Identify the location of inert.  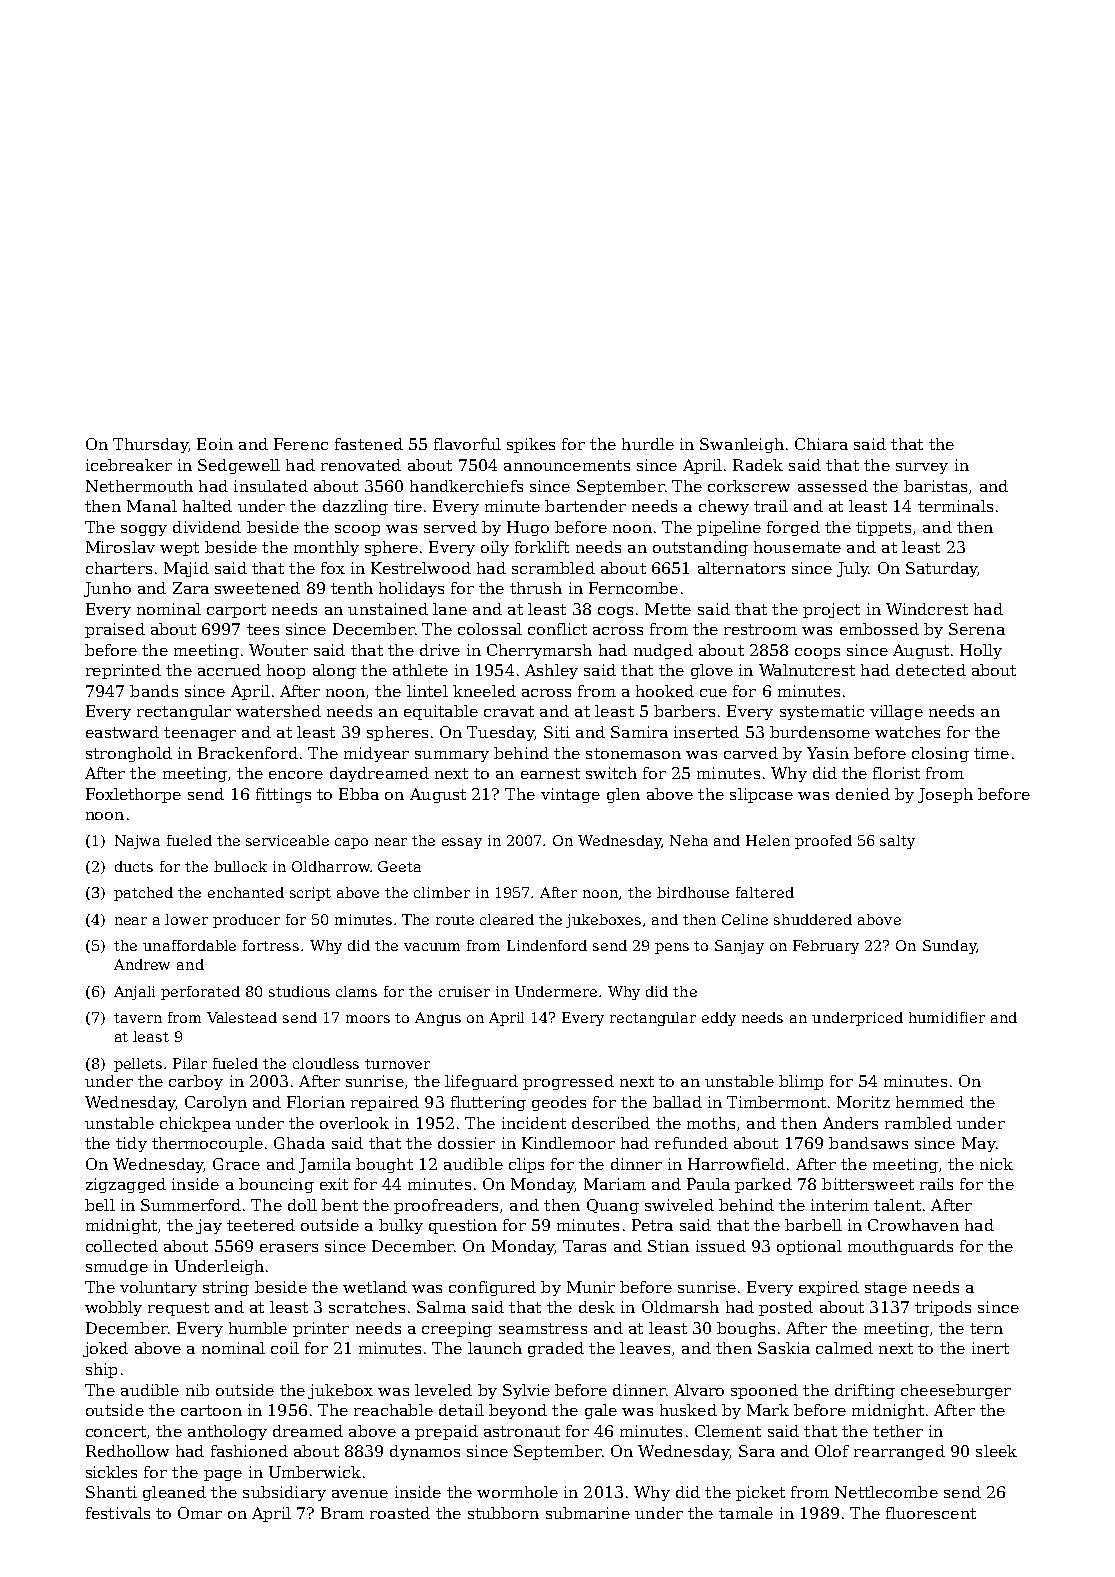
(990, 1348).
